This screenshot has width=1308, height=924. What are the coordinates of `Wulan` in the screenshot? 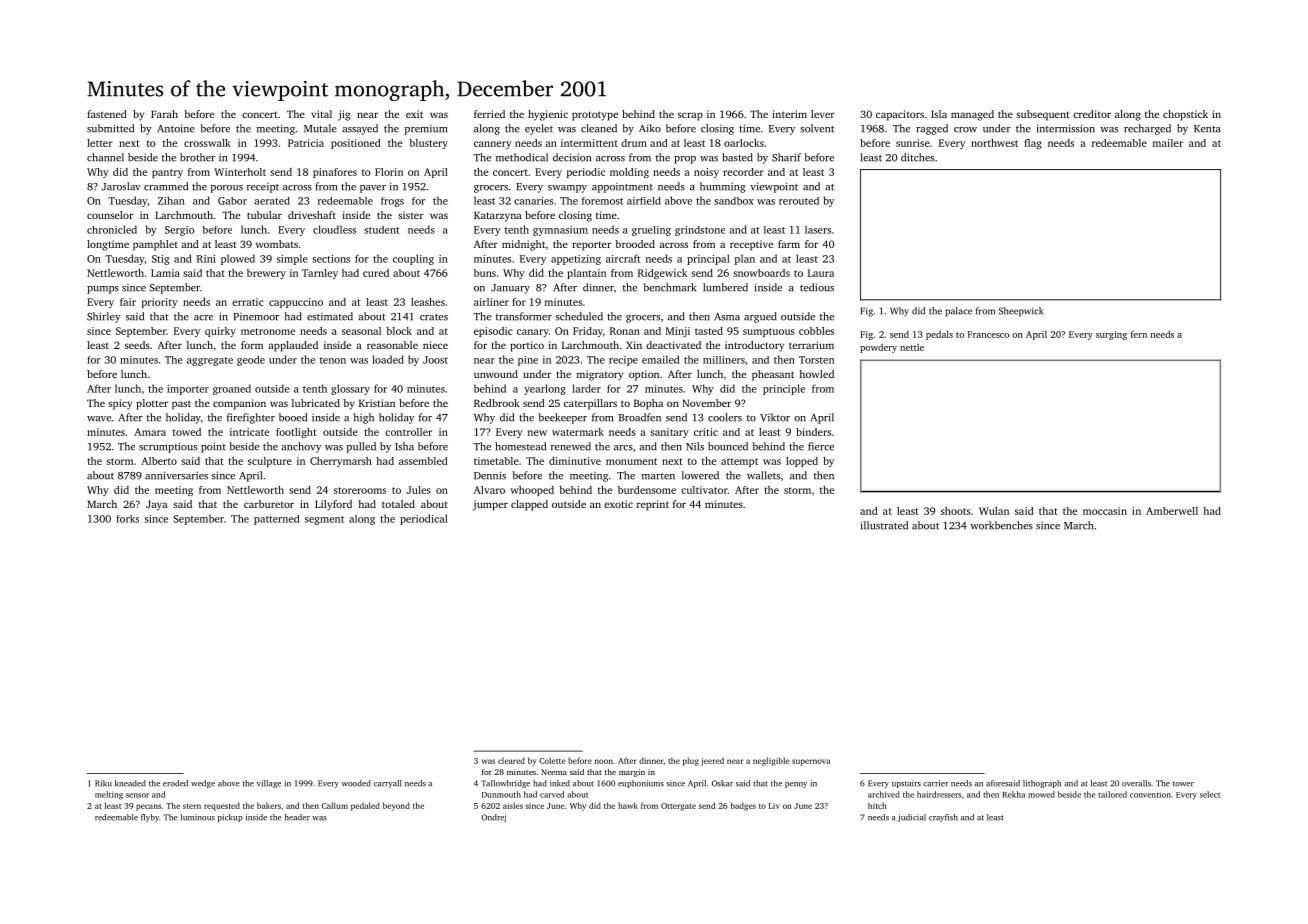 It's located at (994, 511).
